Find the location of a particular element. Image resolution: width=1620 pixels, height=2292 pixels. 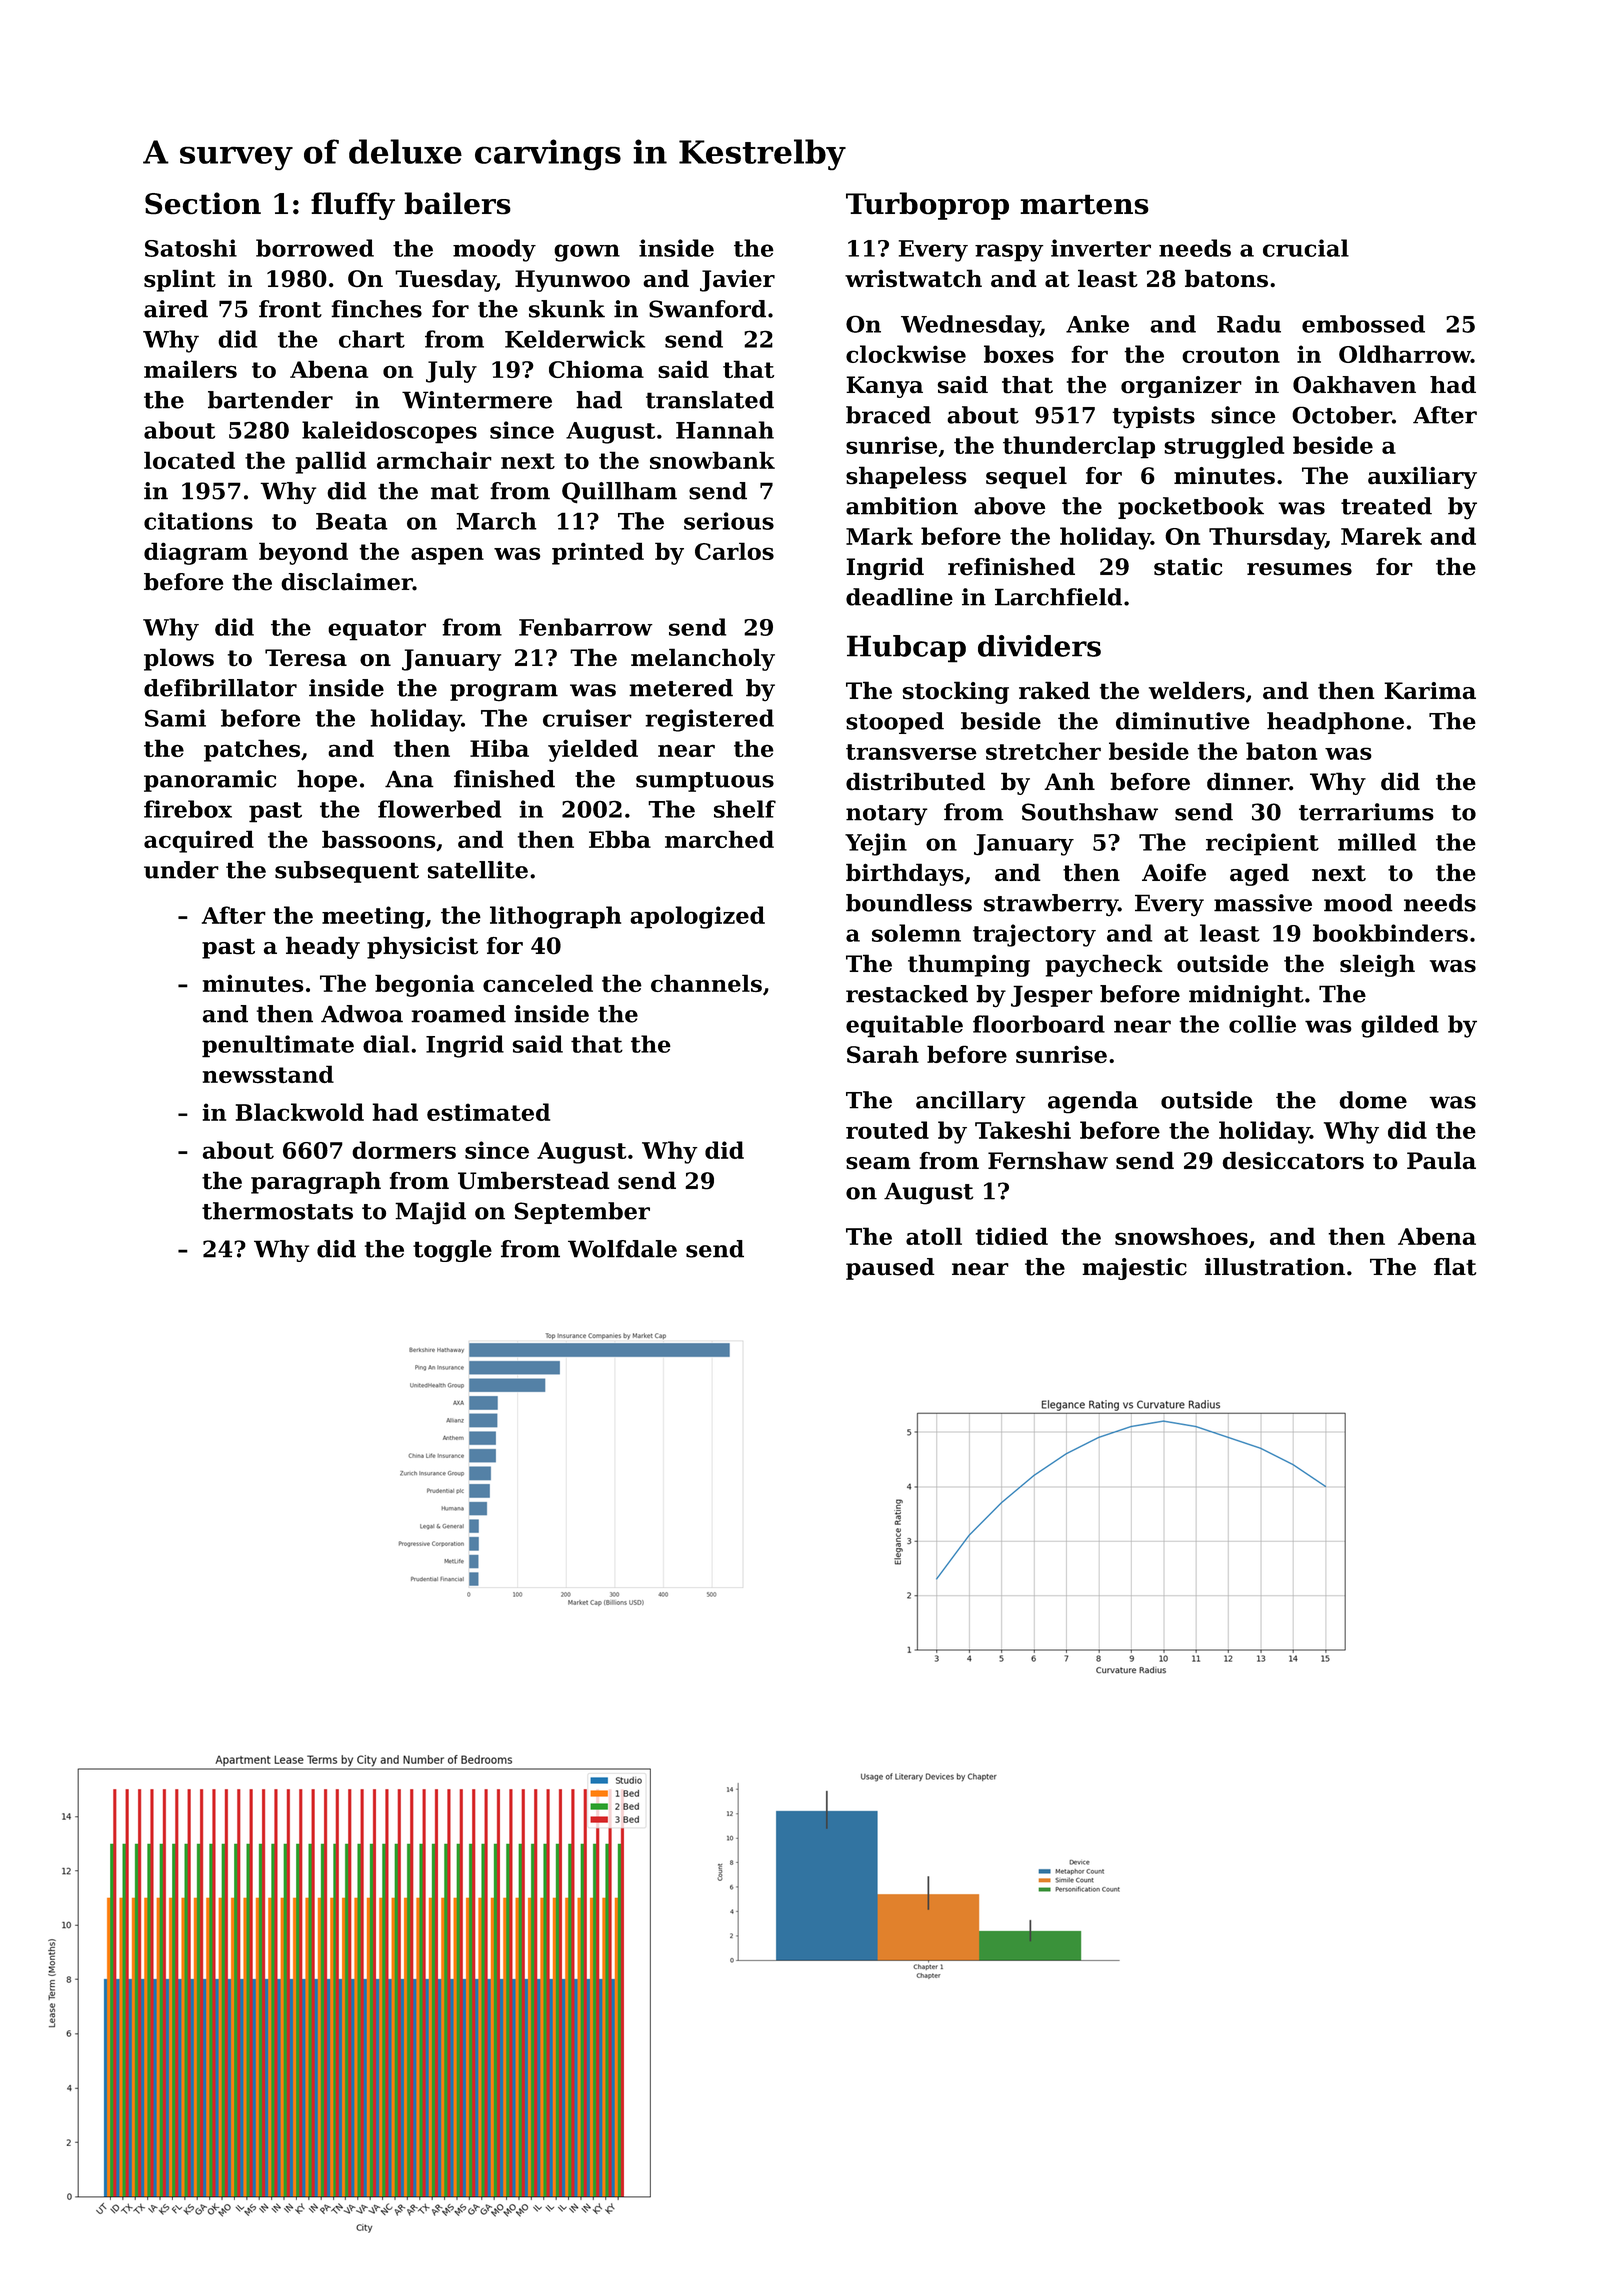

Carlos is located at coordinates (734, 551).
